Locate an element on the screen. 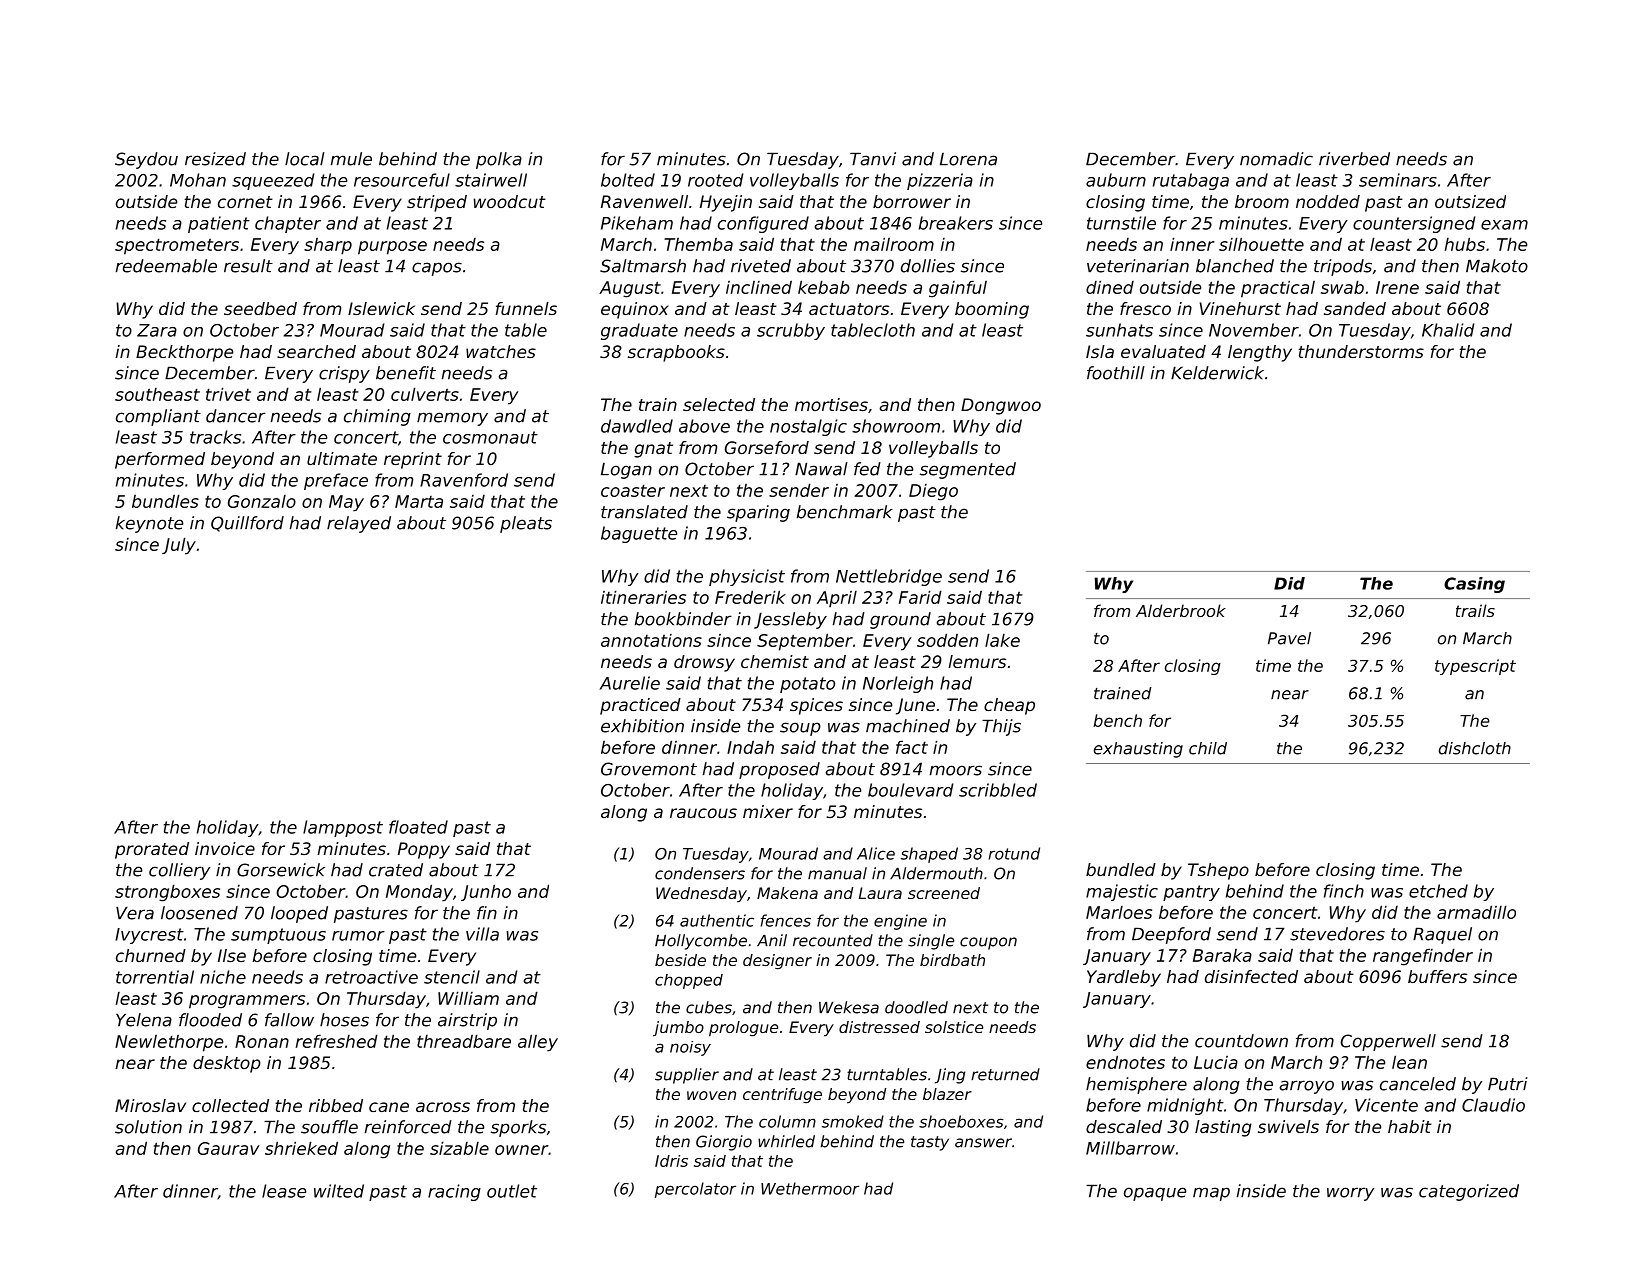  across is located at coordinates (443, 1107).
